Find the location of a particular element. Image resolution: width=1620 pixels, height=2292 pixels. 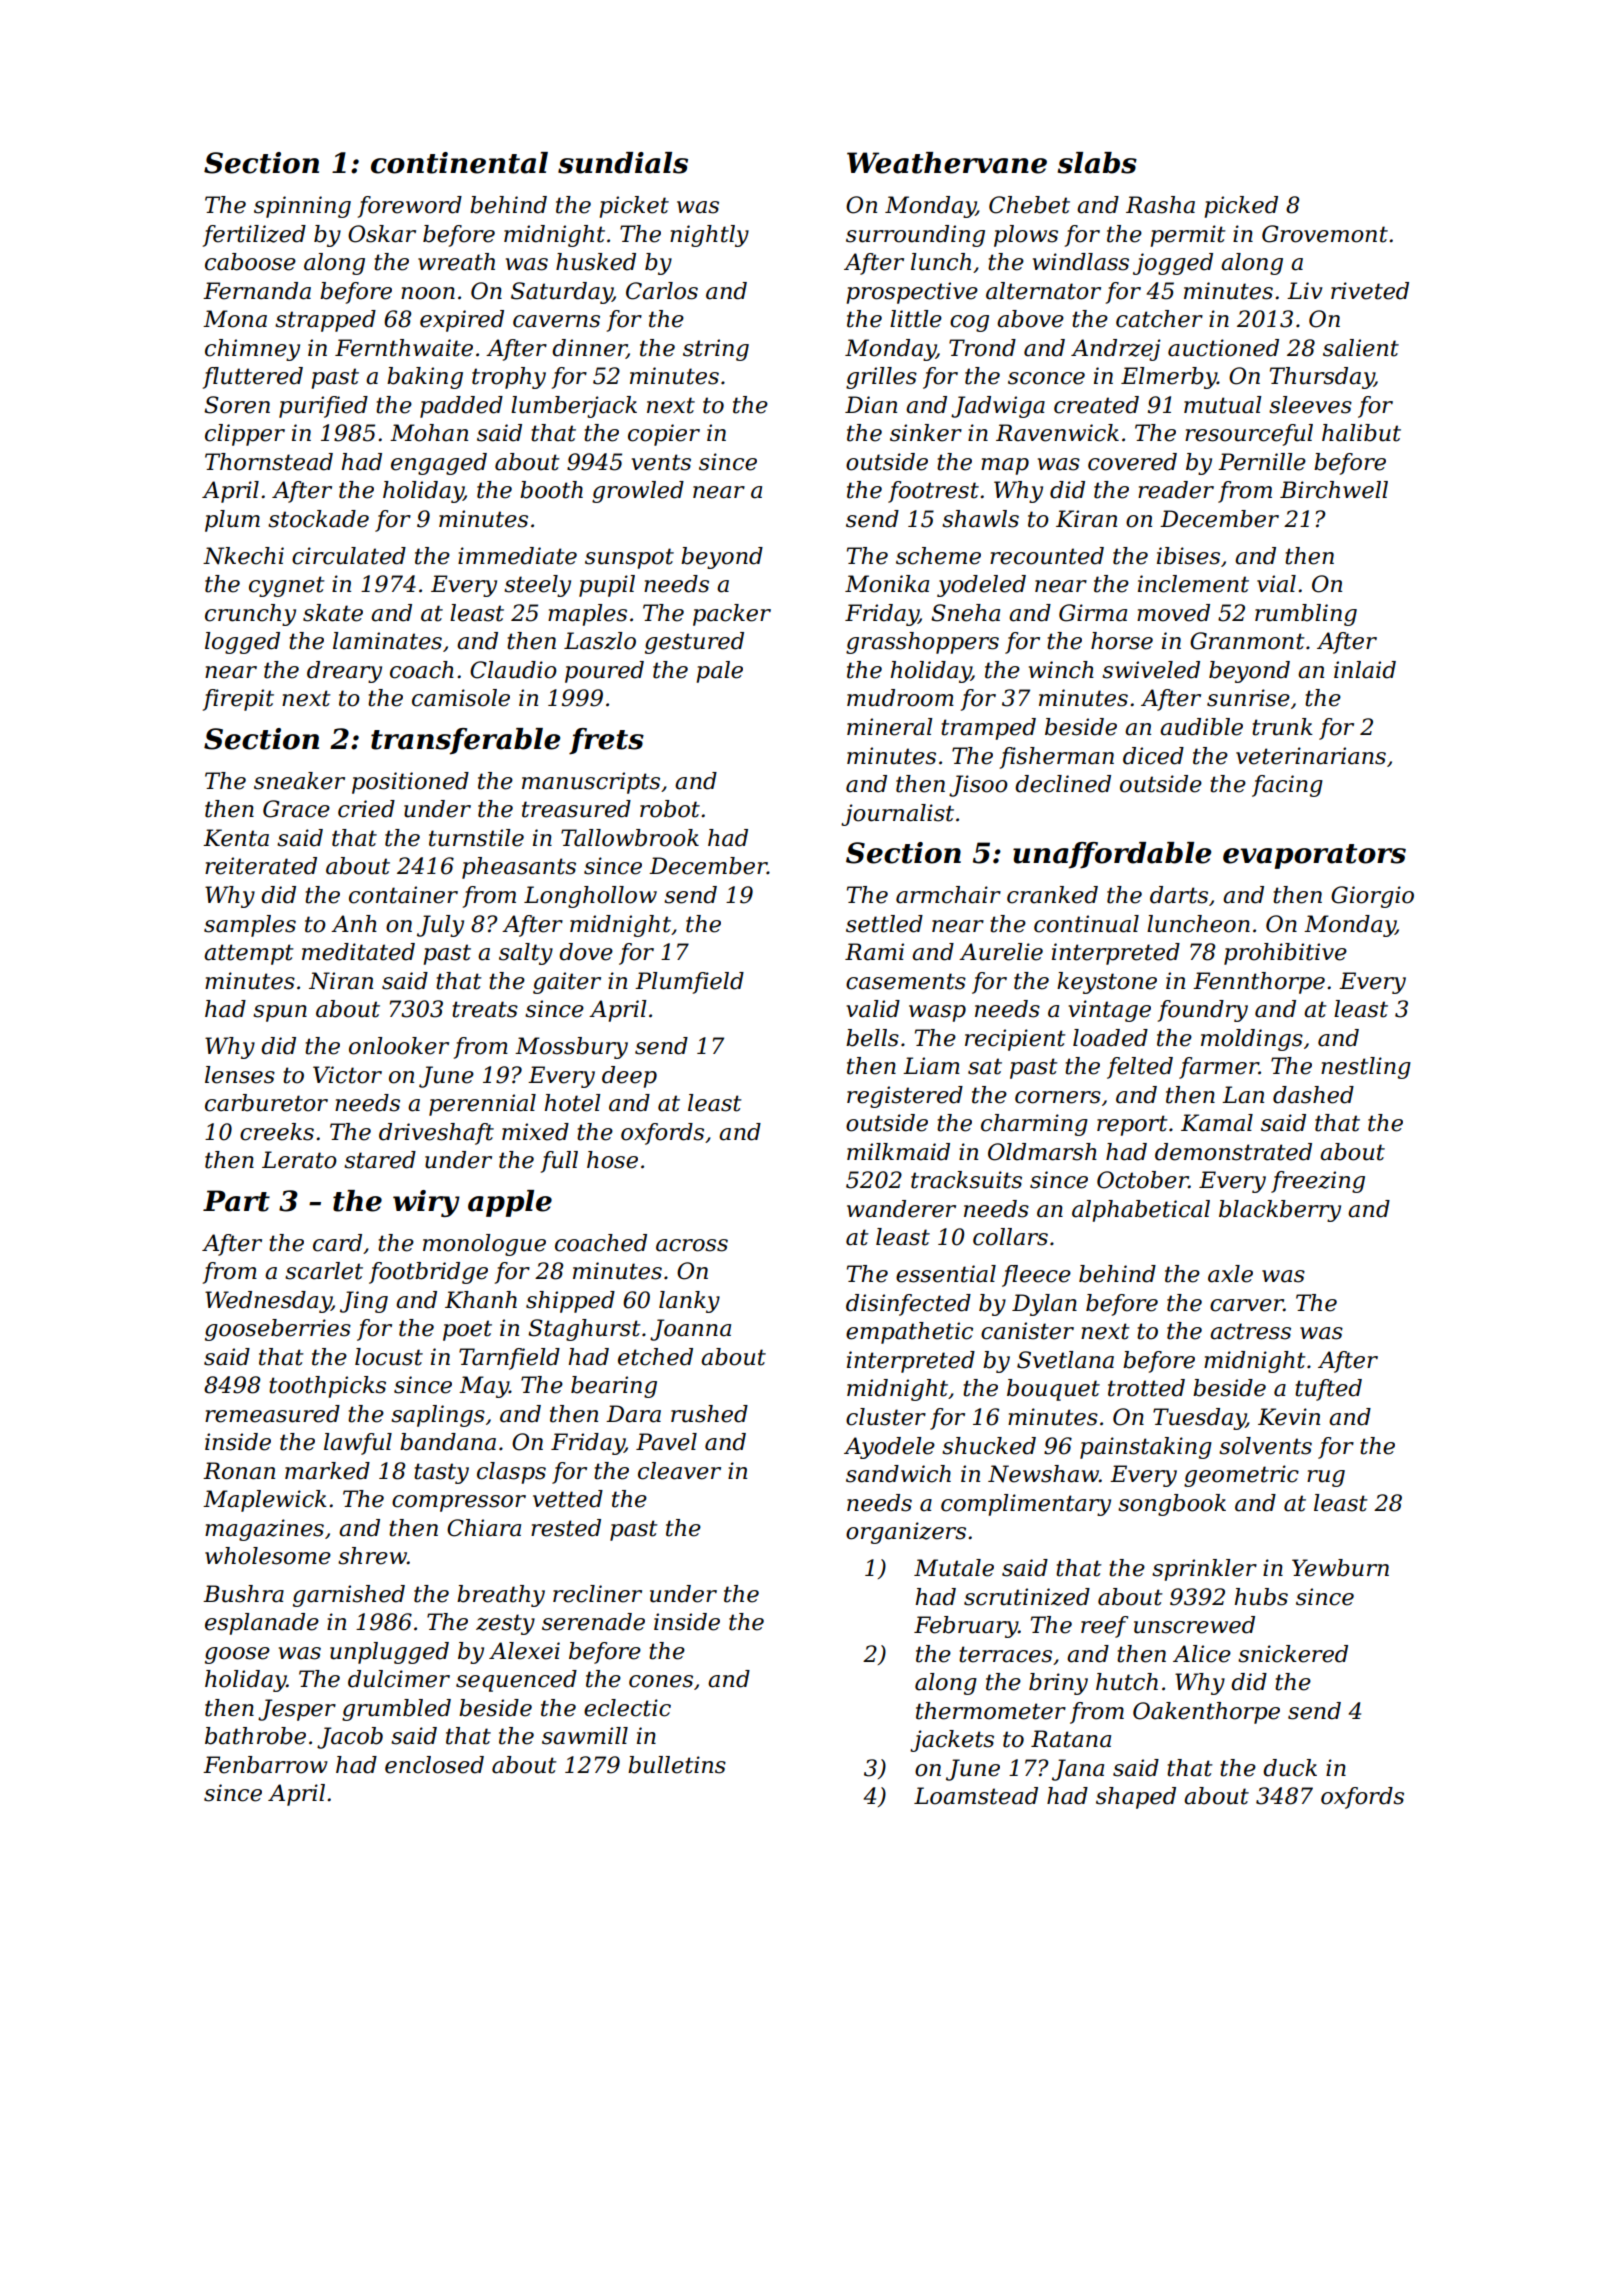

pale is located at coordinates (720, 672).
